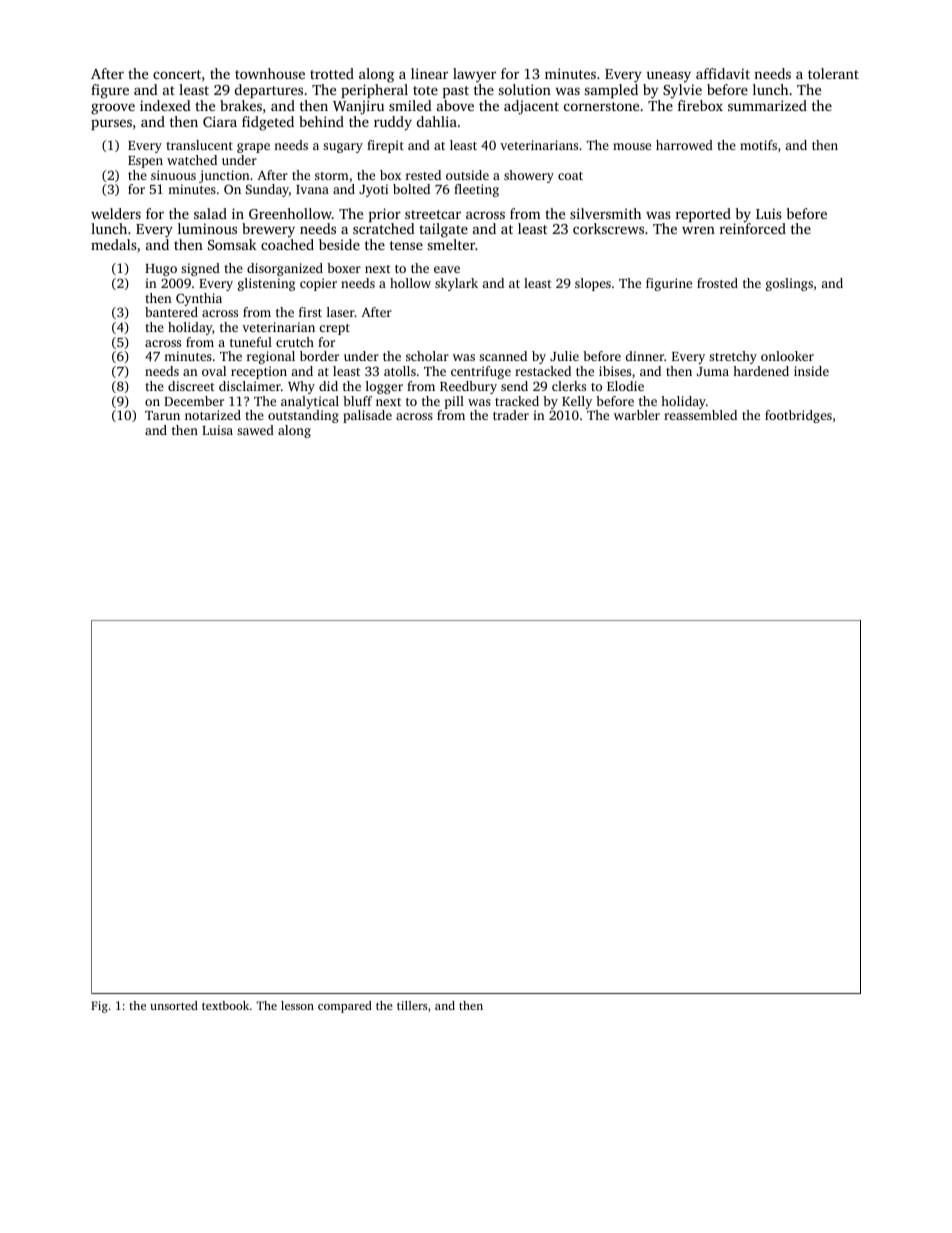  I want to click on warbler, so click(637, 415).
